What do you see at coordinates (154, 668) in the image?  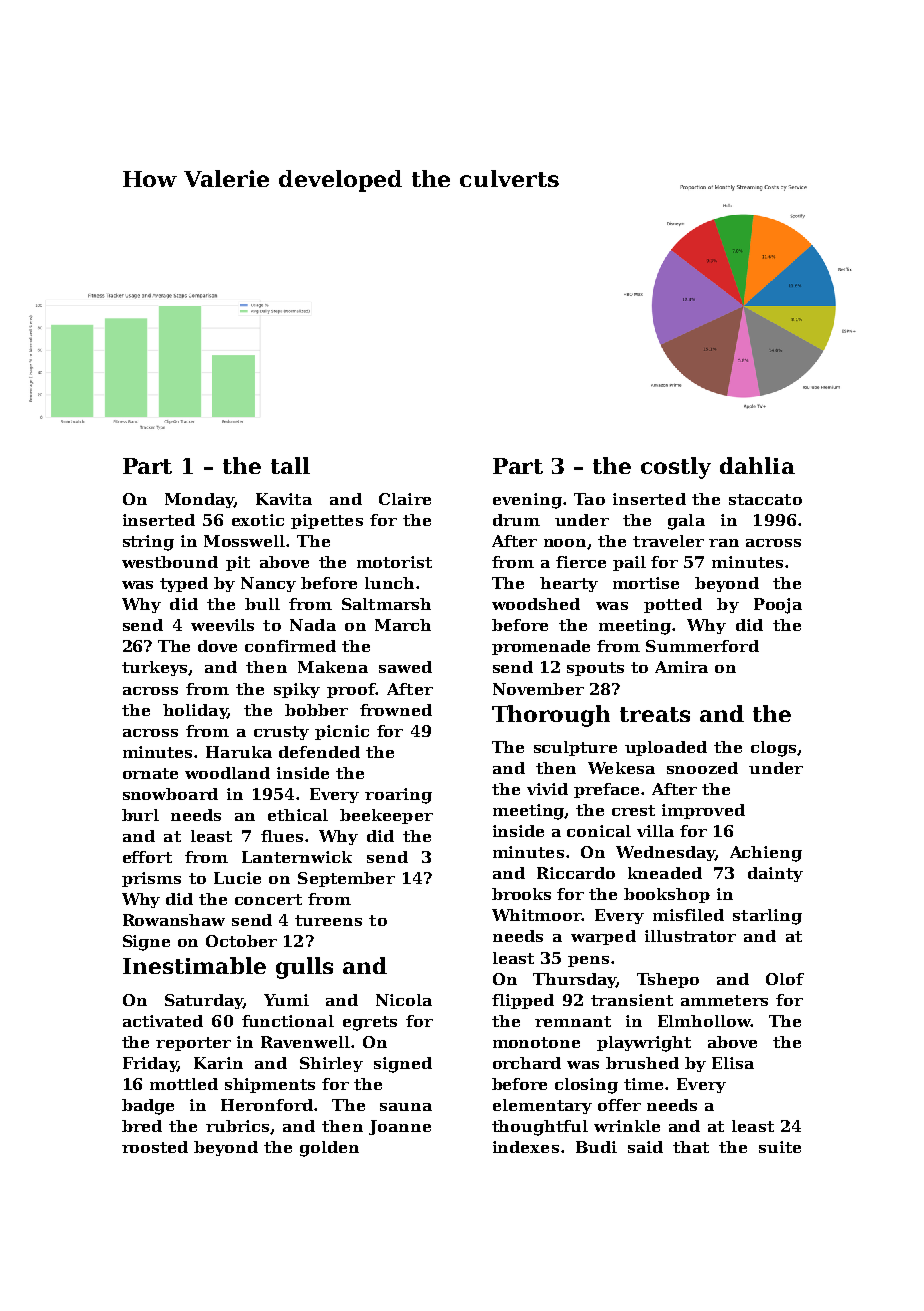 I see `turkeys` at bounding box center [154, 668].
